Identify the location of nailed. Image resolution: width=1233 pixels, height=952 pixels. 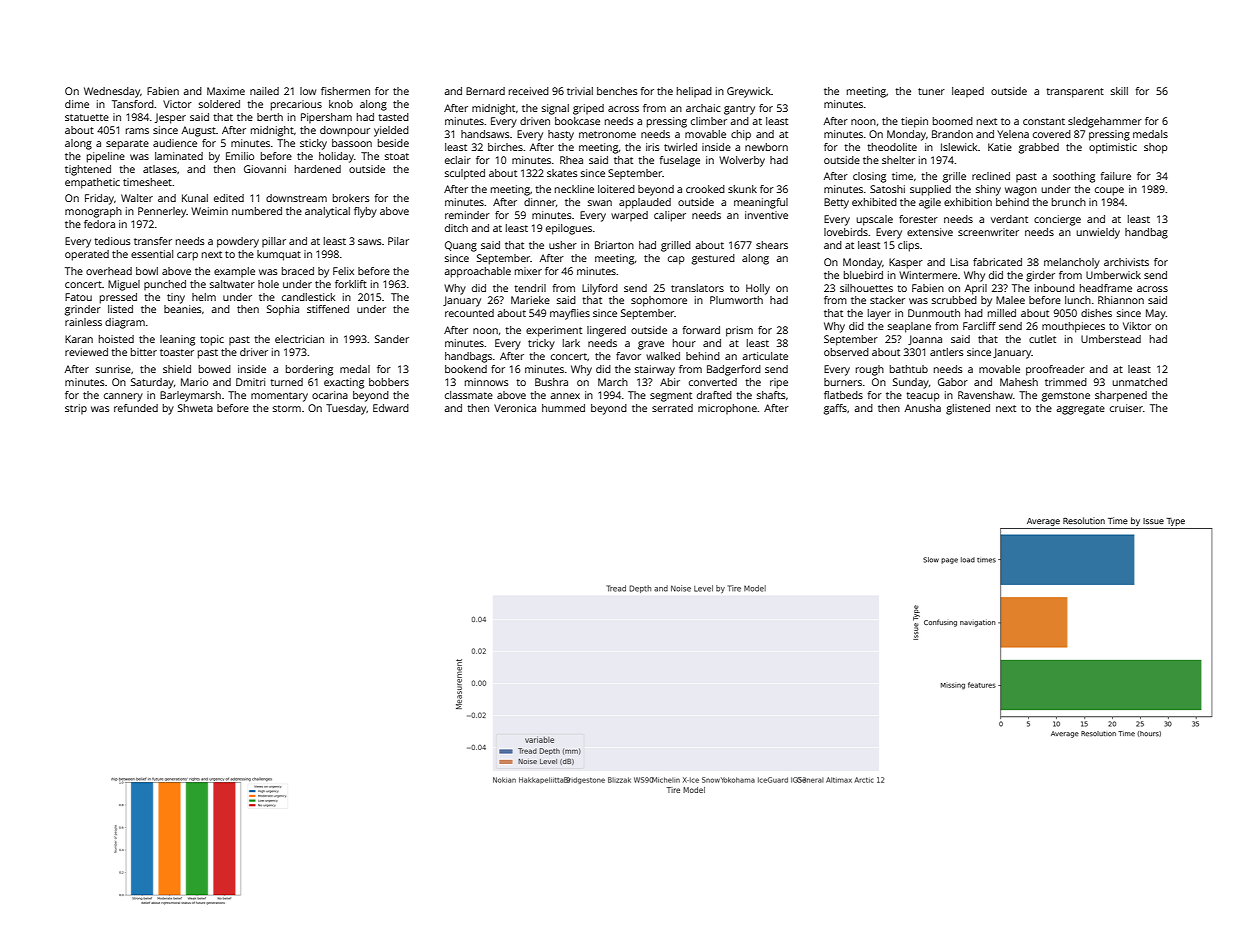
(264, 91).
